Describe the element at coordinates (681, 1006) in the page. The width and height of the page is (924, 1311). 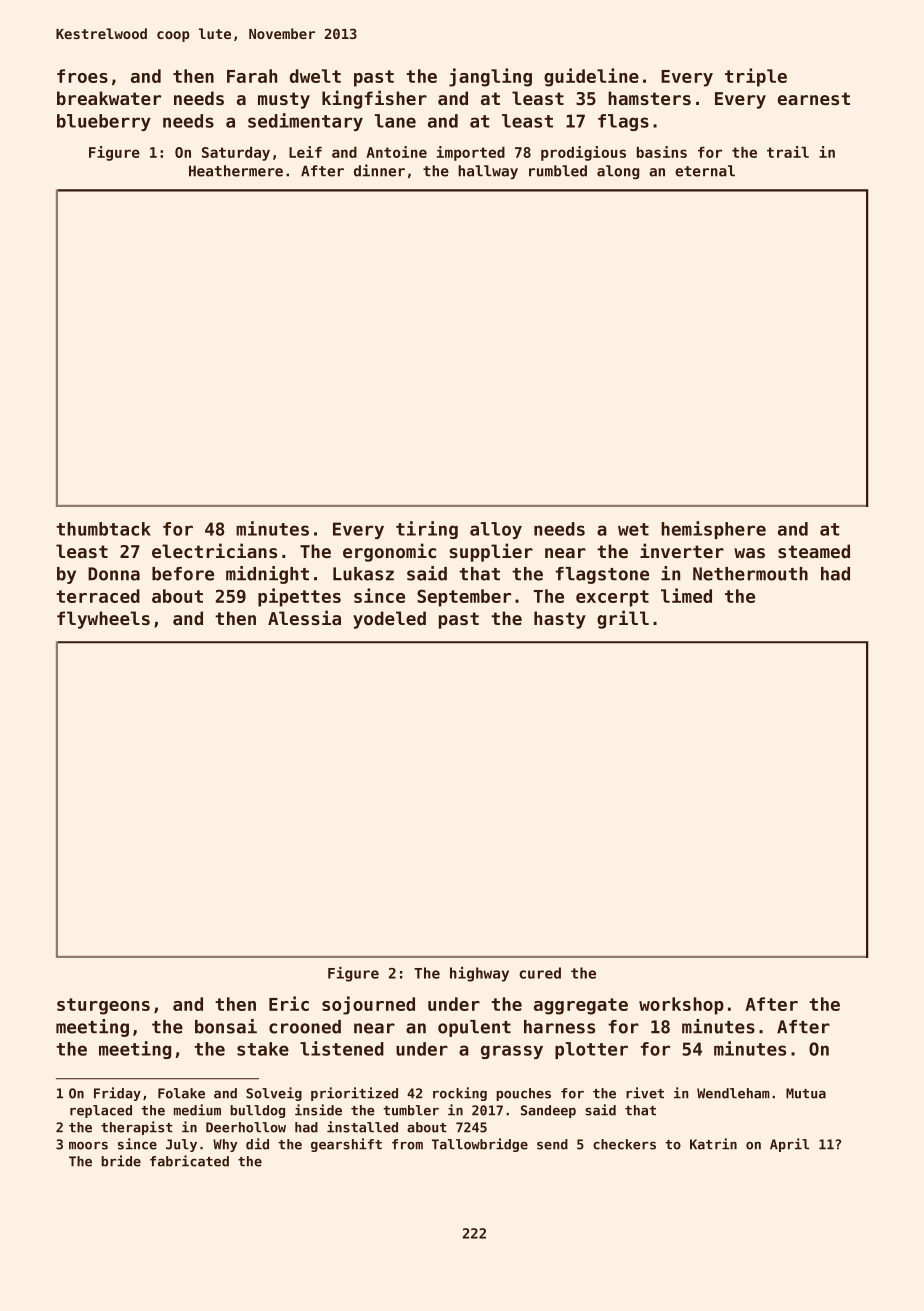
I see `workshop` at that location.
